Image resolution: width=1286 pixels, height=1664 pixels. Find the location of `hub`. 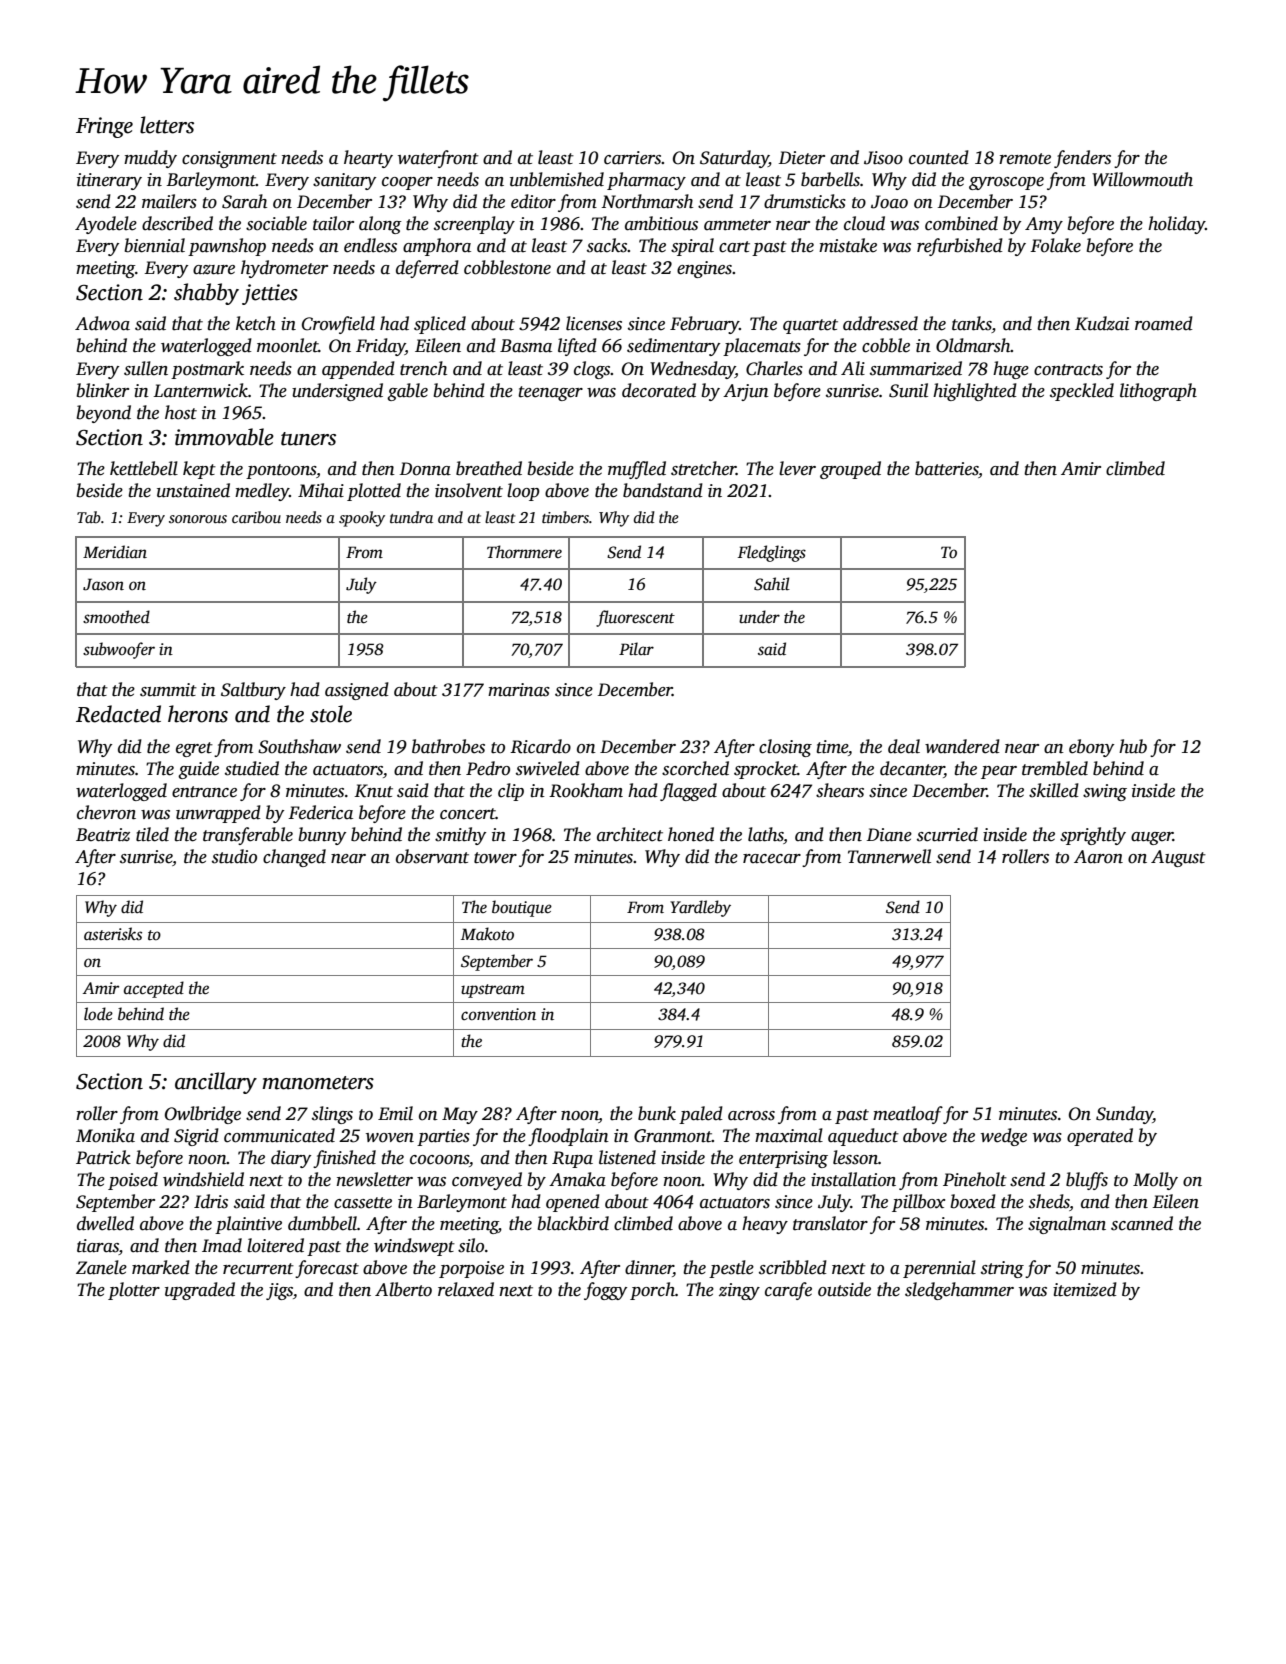

hub is located at coordinates (1133, 746).
